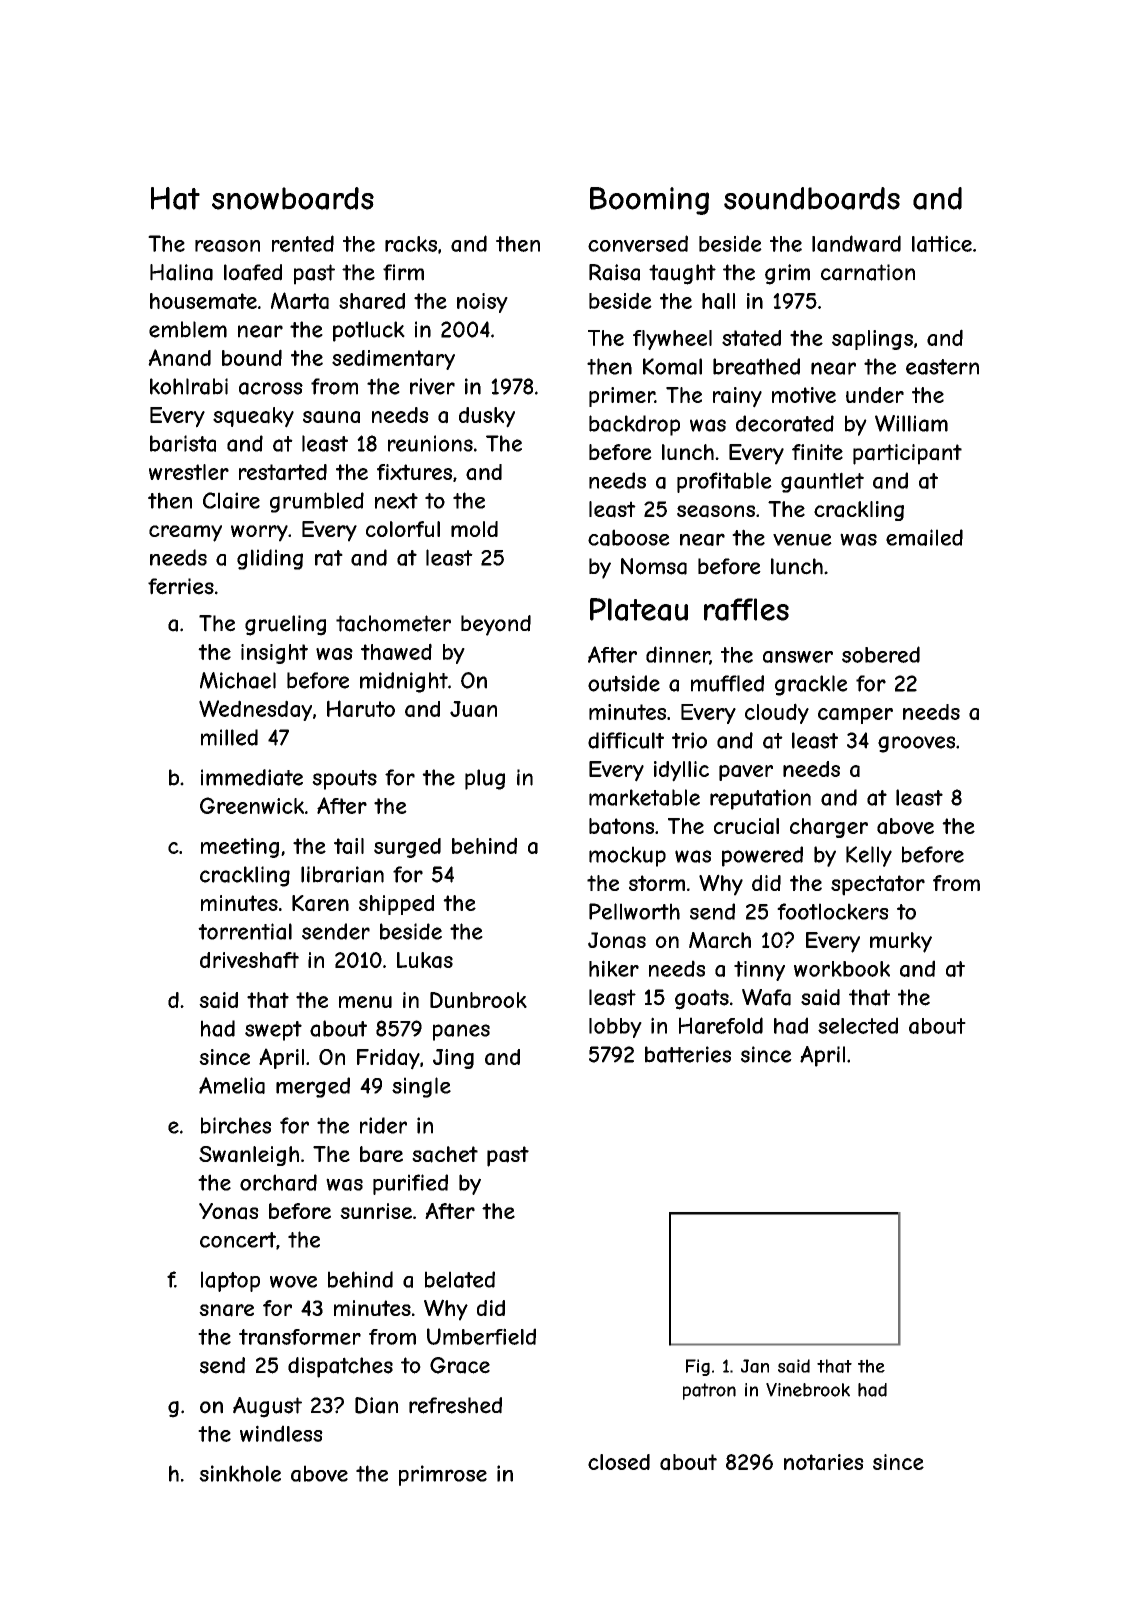 The width and height of the page is (1130, 1605). I want to click on snowboards, so click(293, 198).
